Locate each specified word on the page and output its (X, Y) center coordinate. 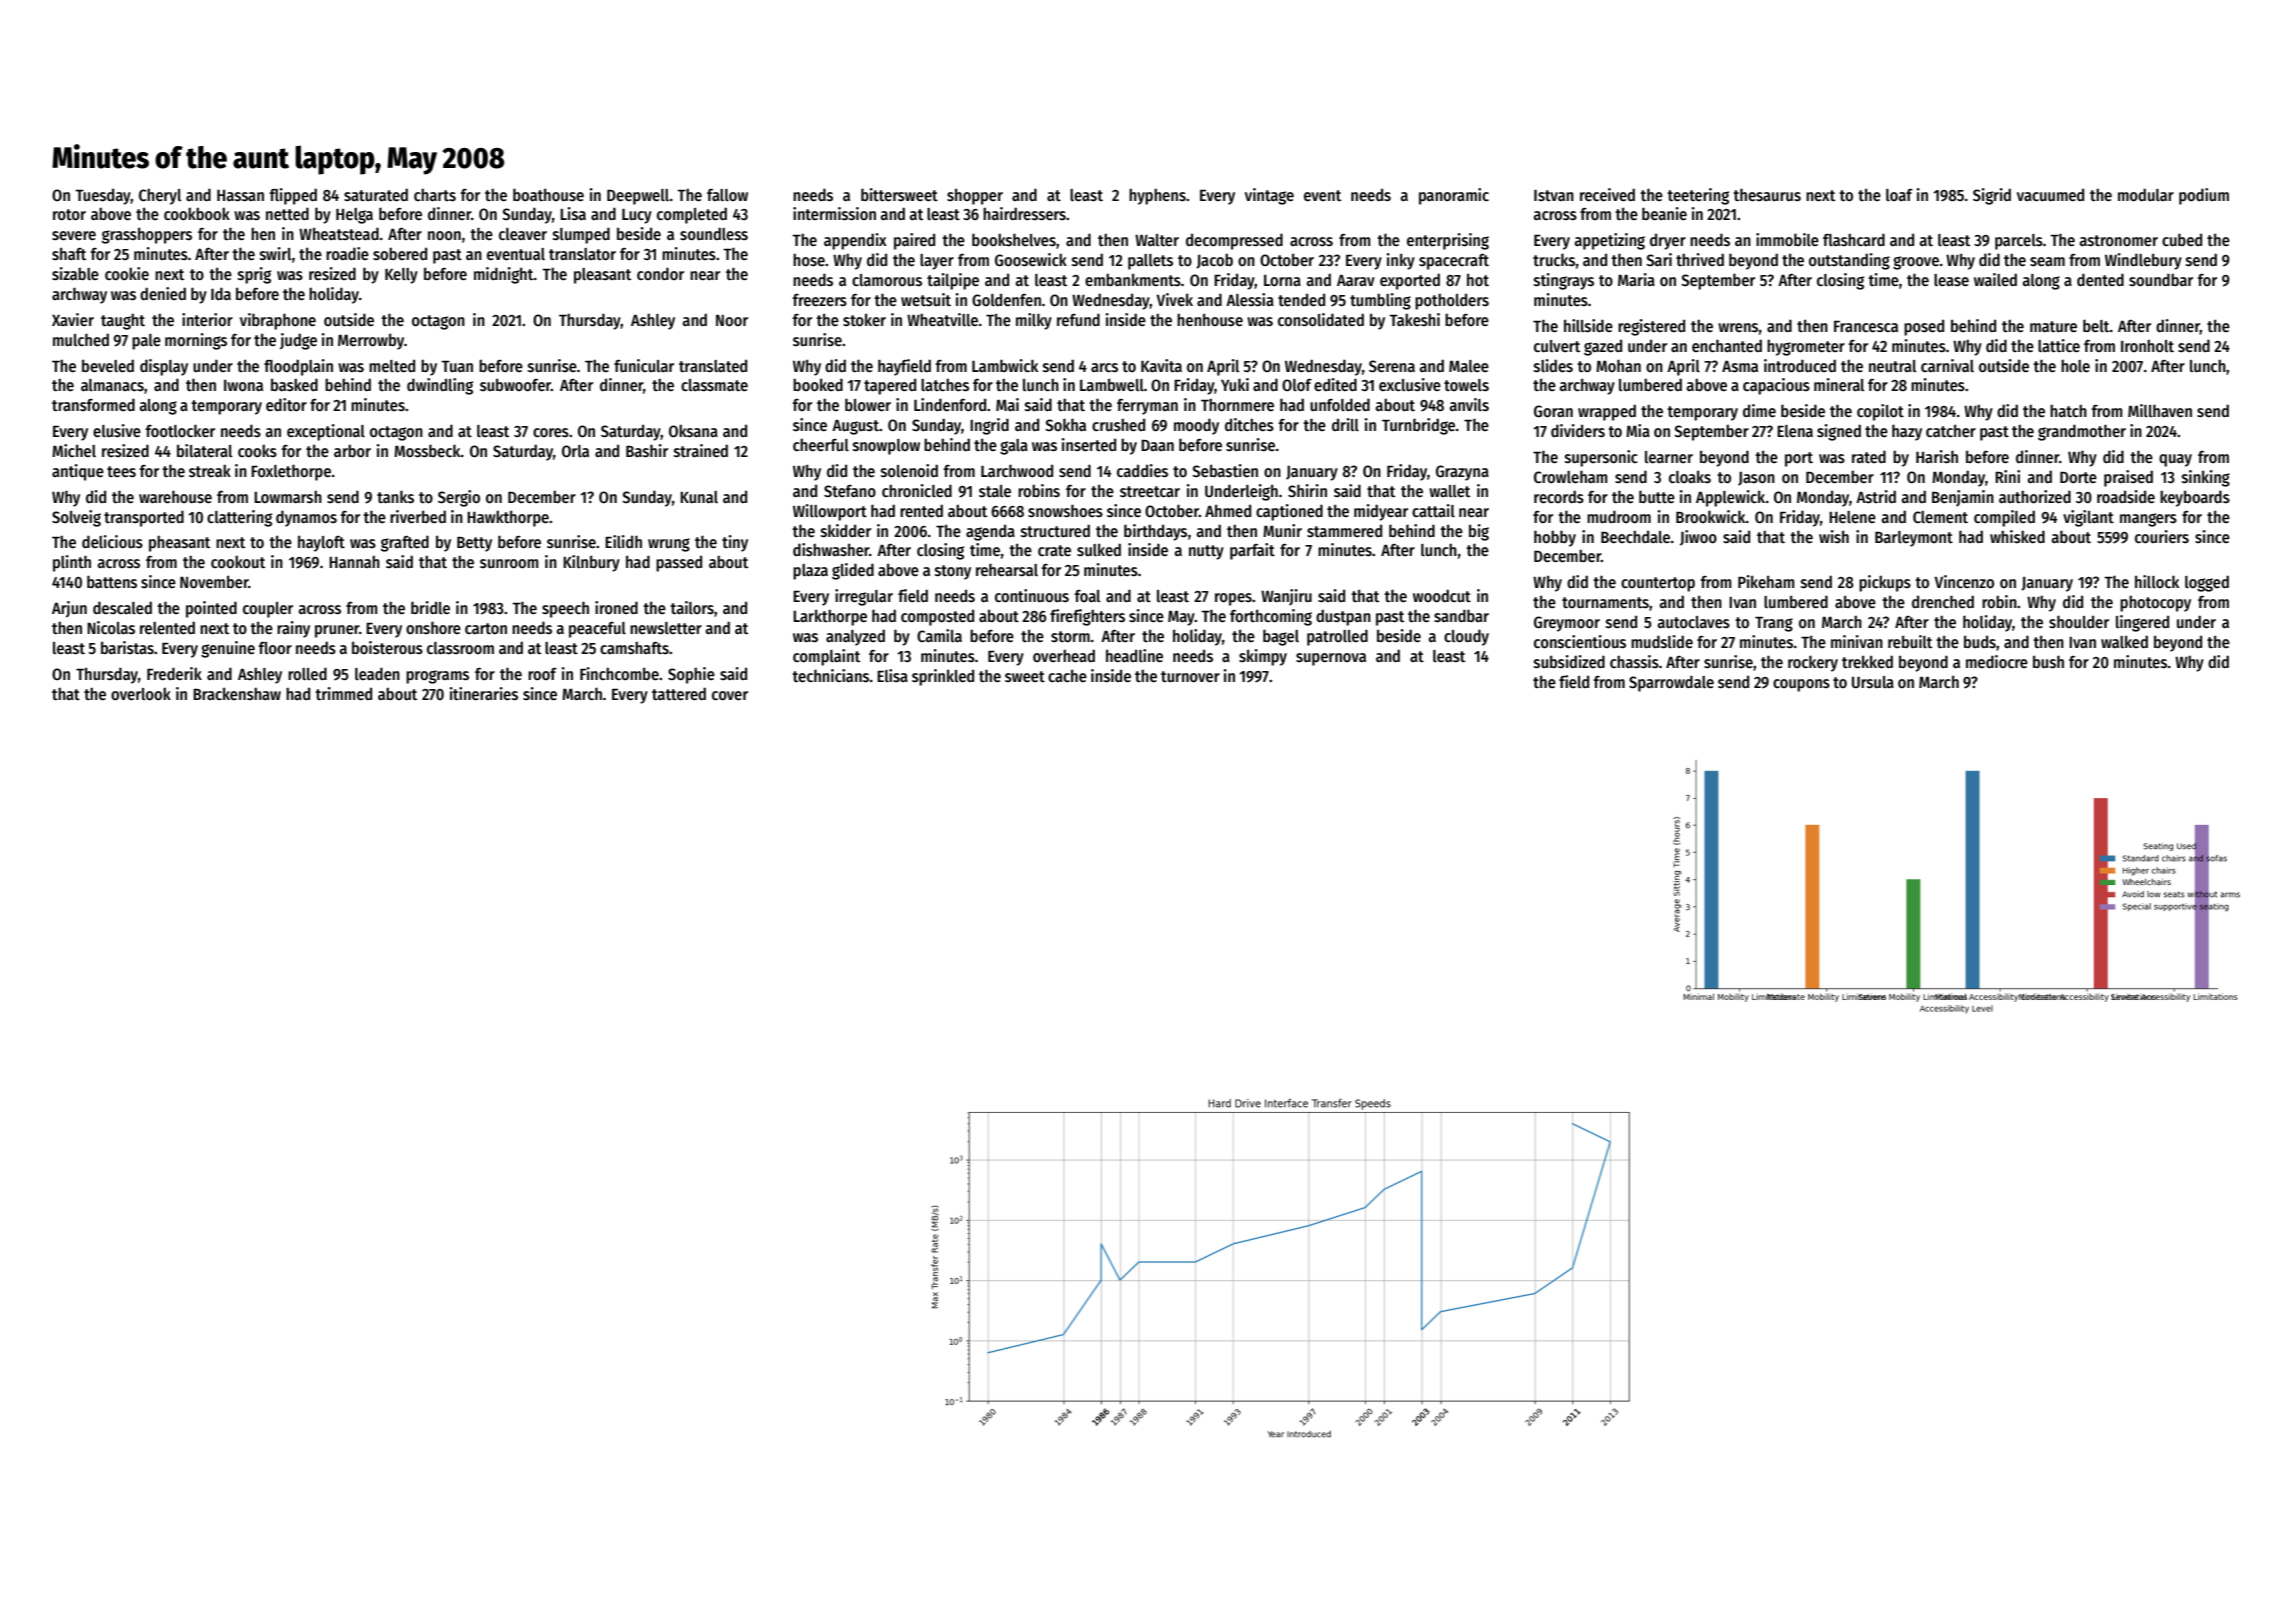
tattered (679, 693)
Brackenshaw (237, 693)
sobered (400, 254)
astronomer (2118, 240)
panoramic (1454, 196)
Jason (1756, 479)
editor (286, 404)
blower (868, 404)
